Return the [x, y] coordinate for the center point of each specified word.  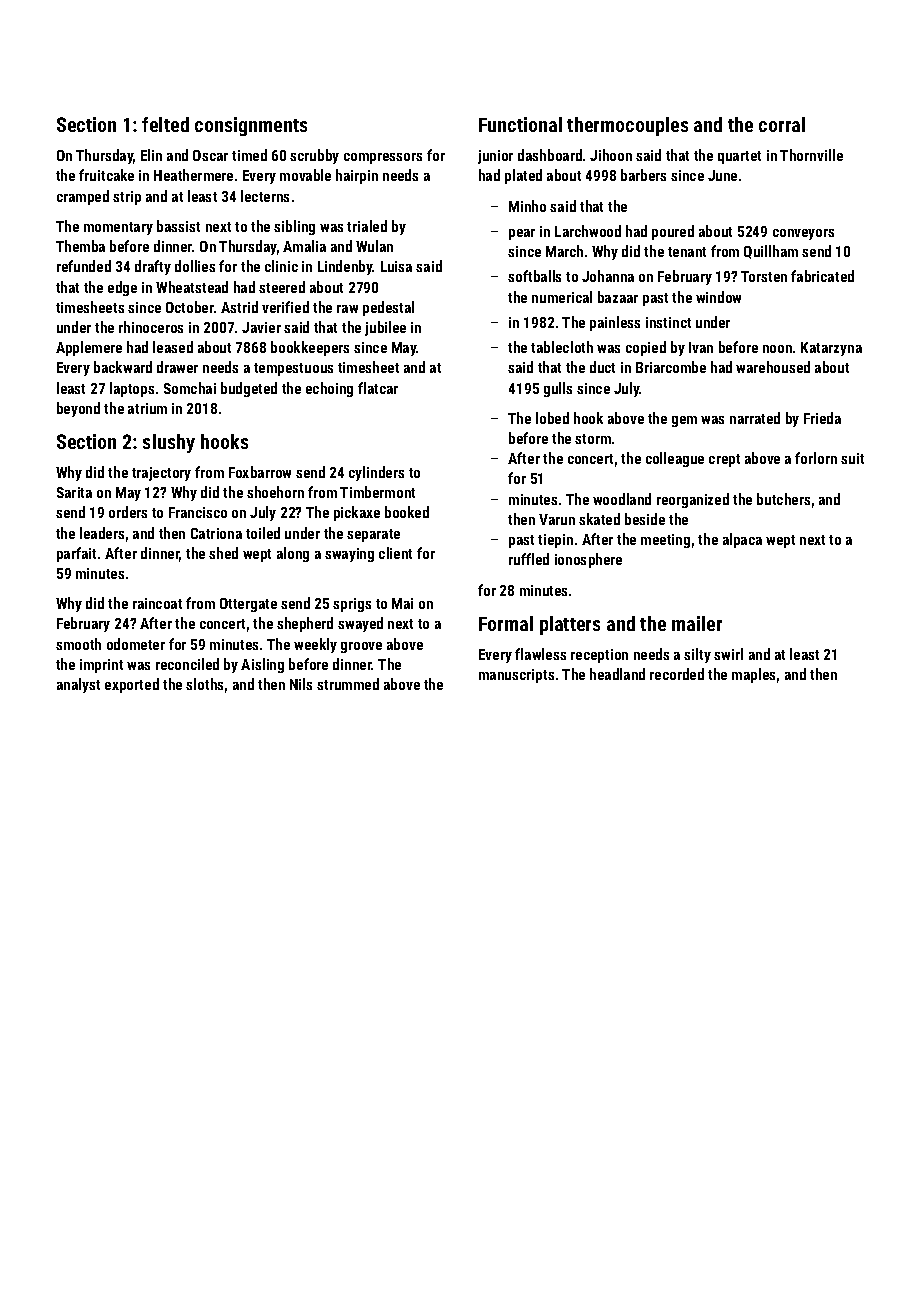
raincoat [157, 603]
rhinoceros [151, 327]
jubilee [385, 328]
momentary [118, 228]
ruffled [529, 559]
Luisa [396, 266]
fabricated [822, 276]
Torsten [764, 276]
